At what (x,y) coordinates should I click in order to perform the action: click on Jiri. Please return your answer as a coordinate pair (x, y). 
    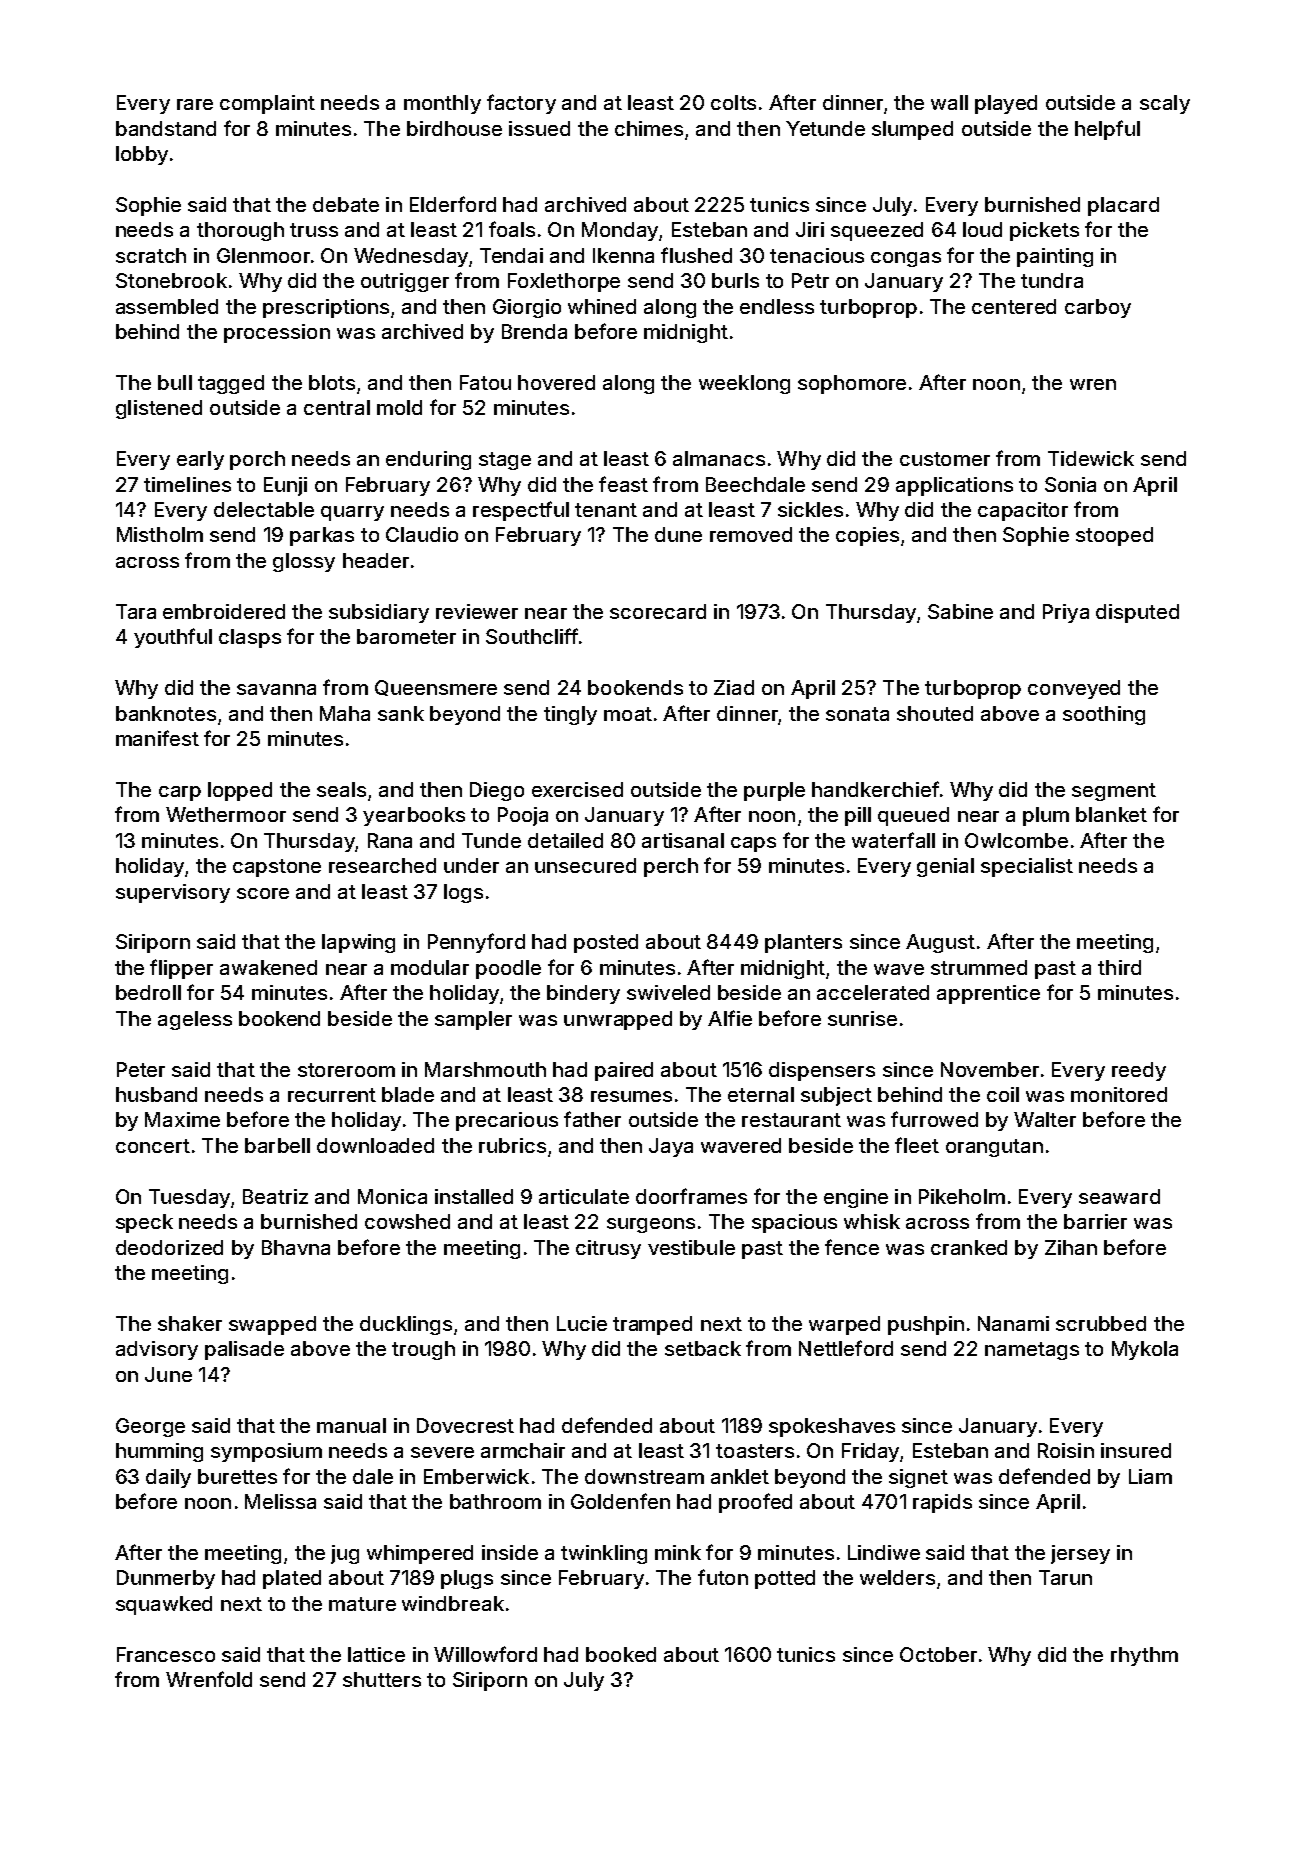
    Looking at the image, I should click on (810, 229).
